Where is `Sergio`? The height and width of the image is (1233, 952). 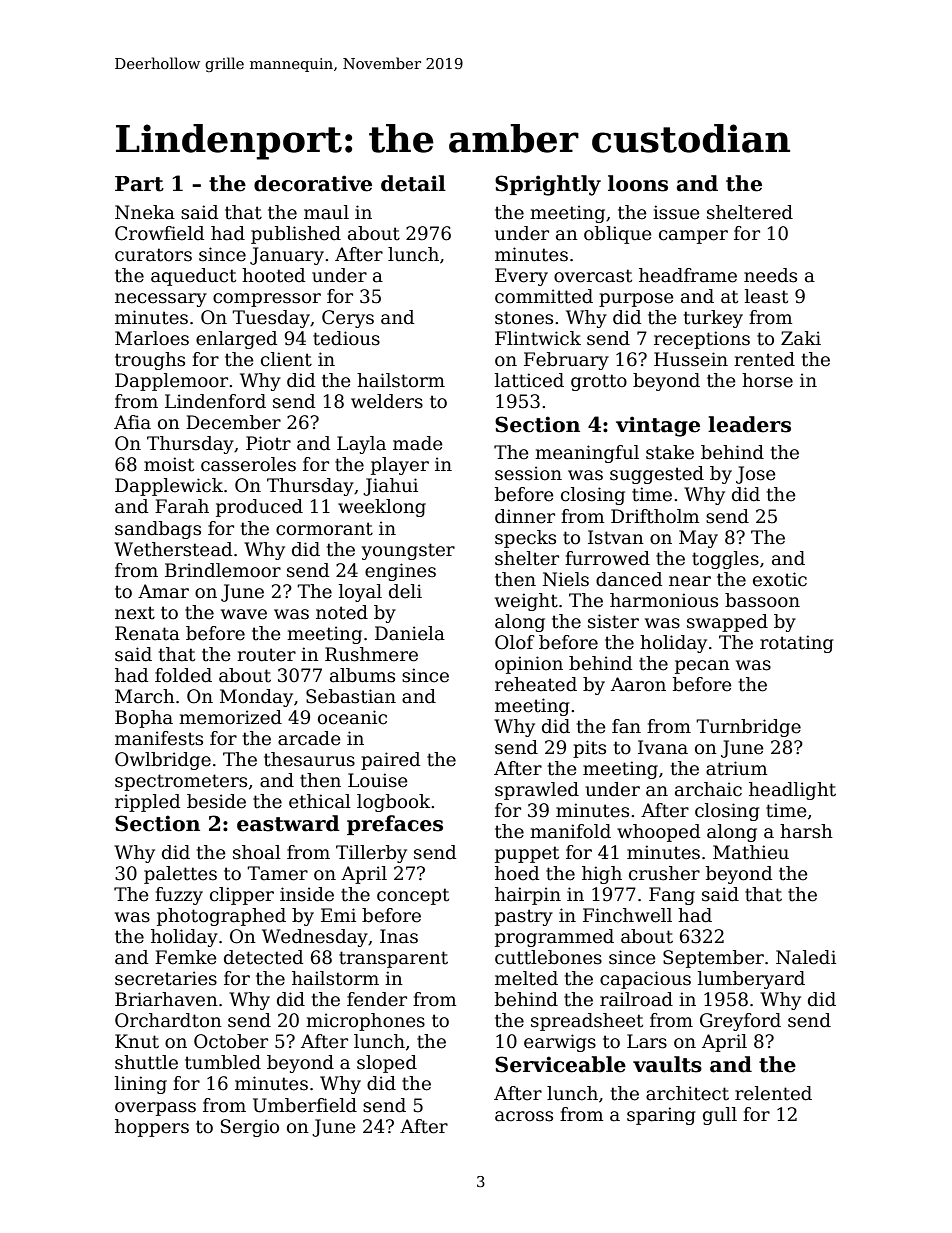
Sergio is located at coordinates (250, 1128).
